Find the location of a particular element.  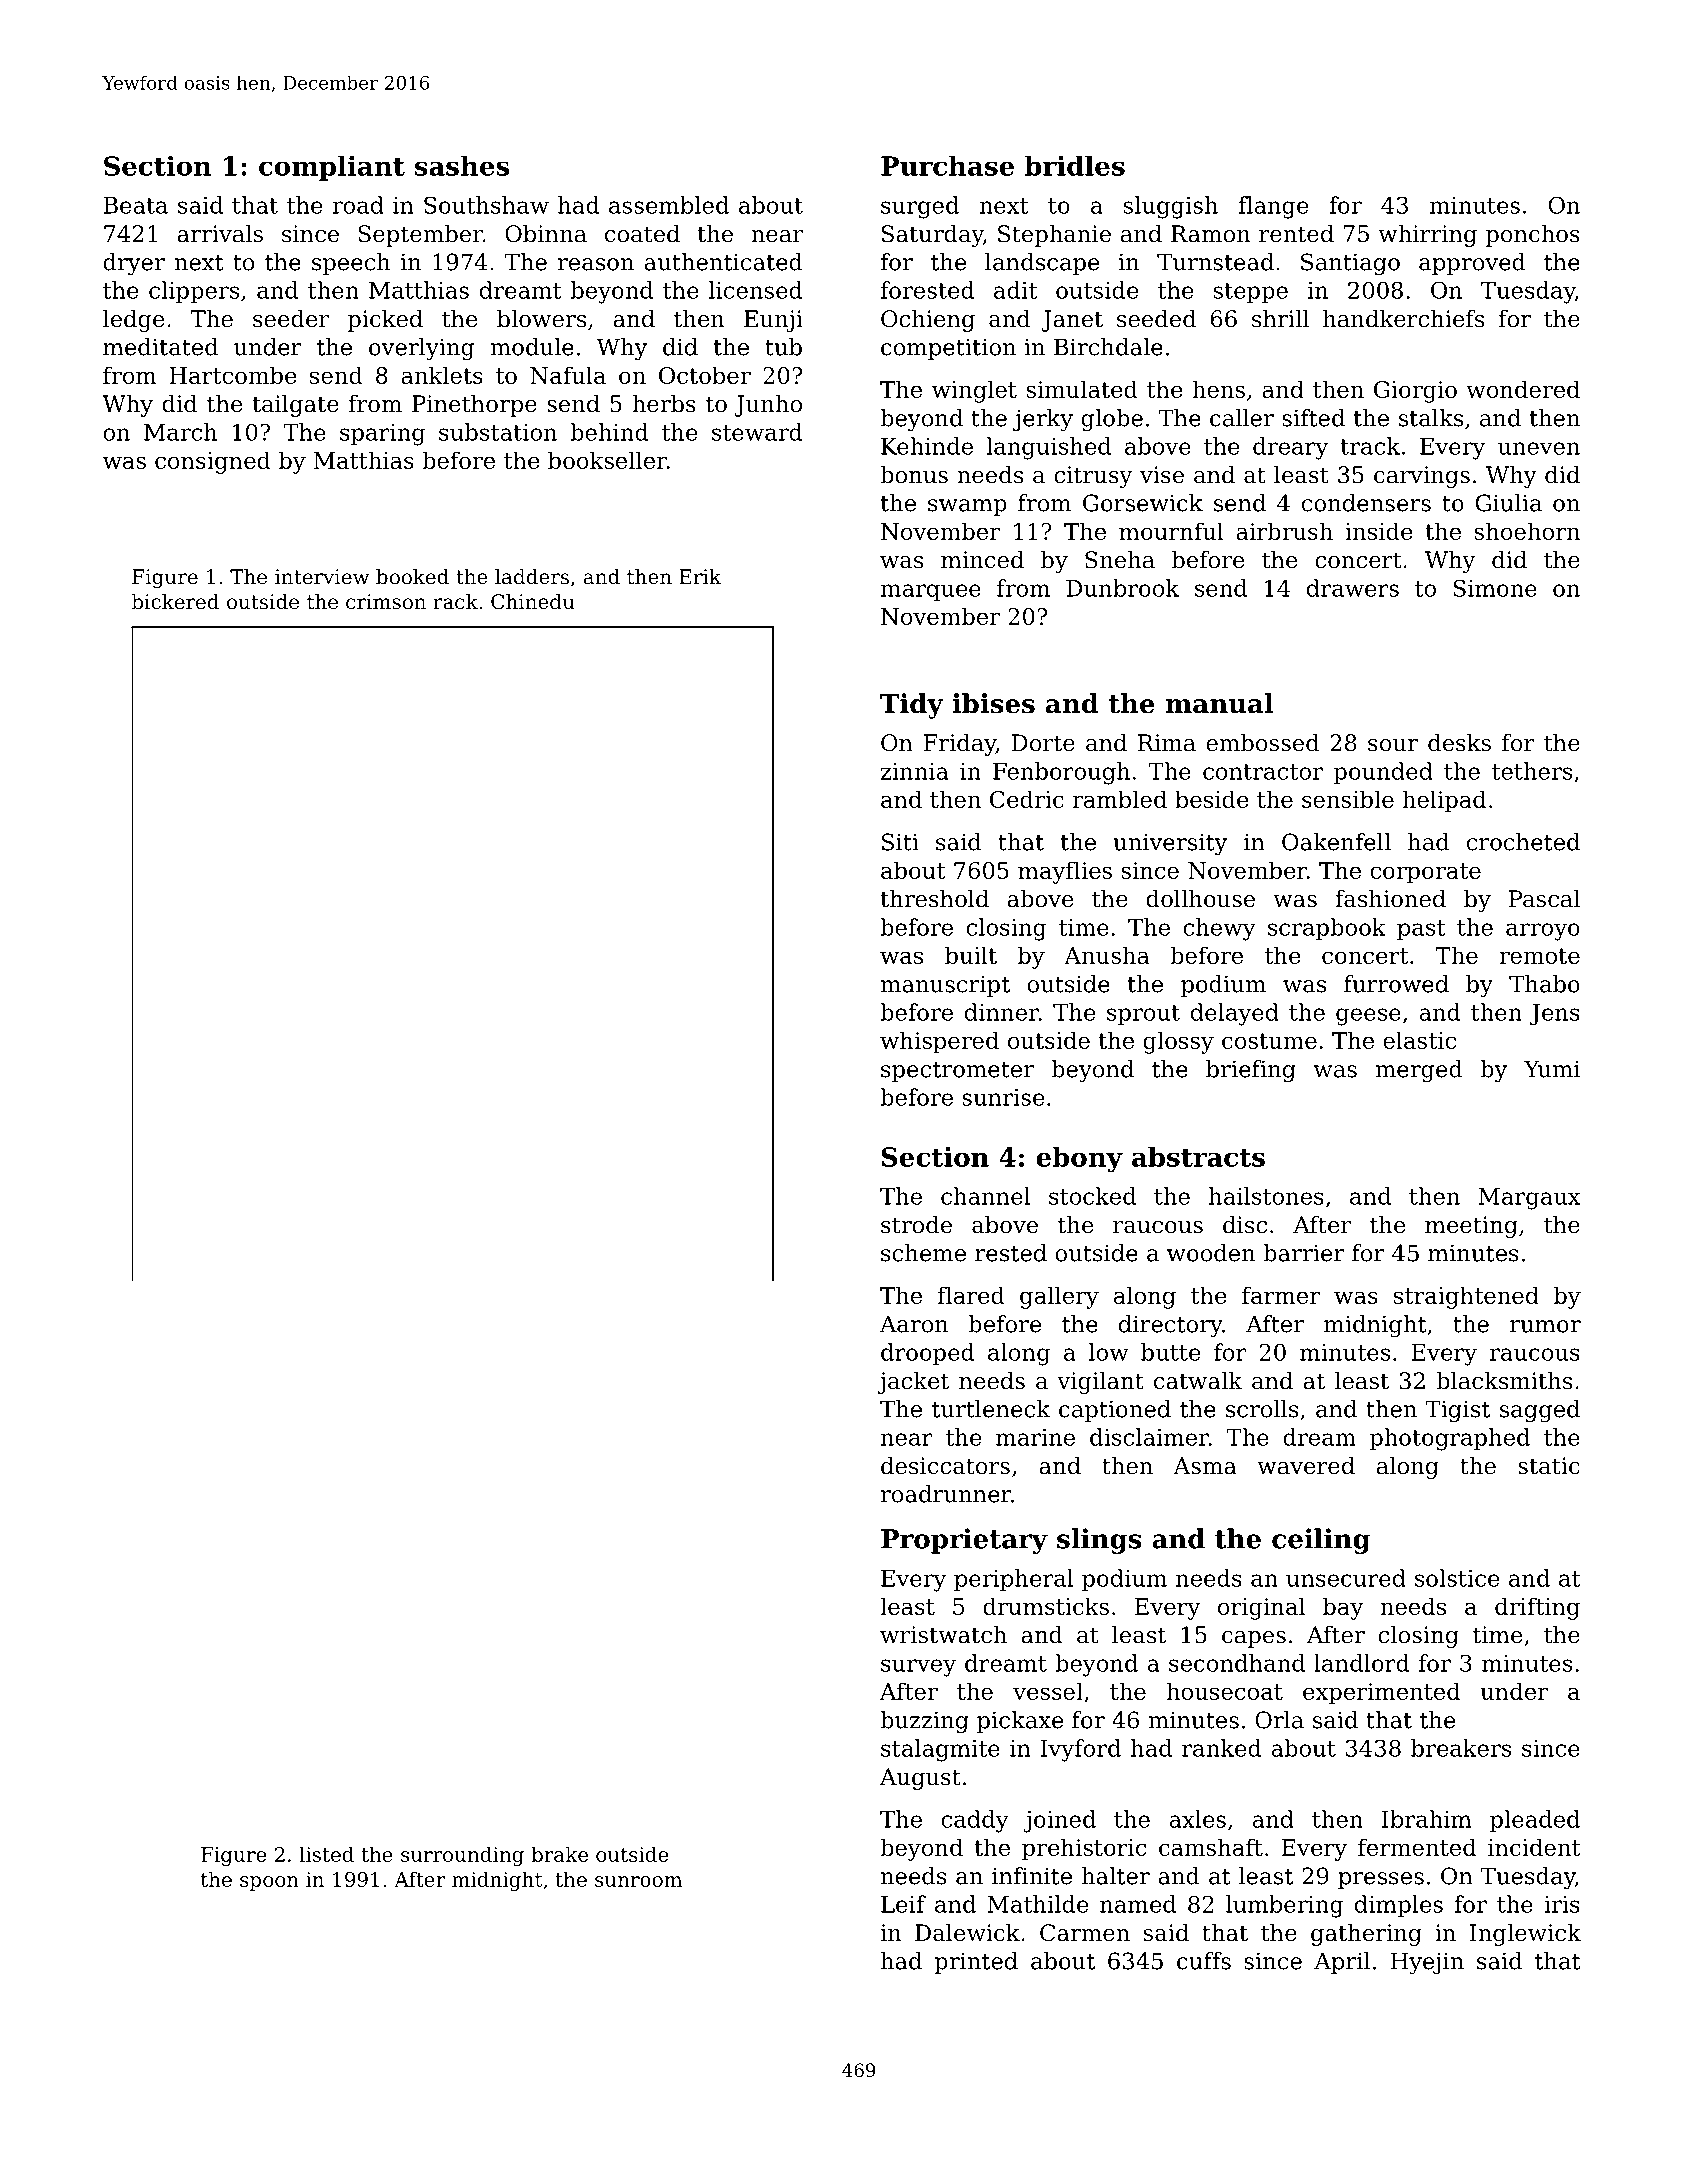

Beata is located at coordinates (135, 205).
